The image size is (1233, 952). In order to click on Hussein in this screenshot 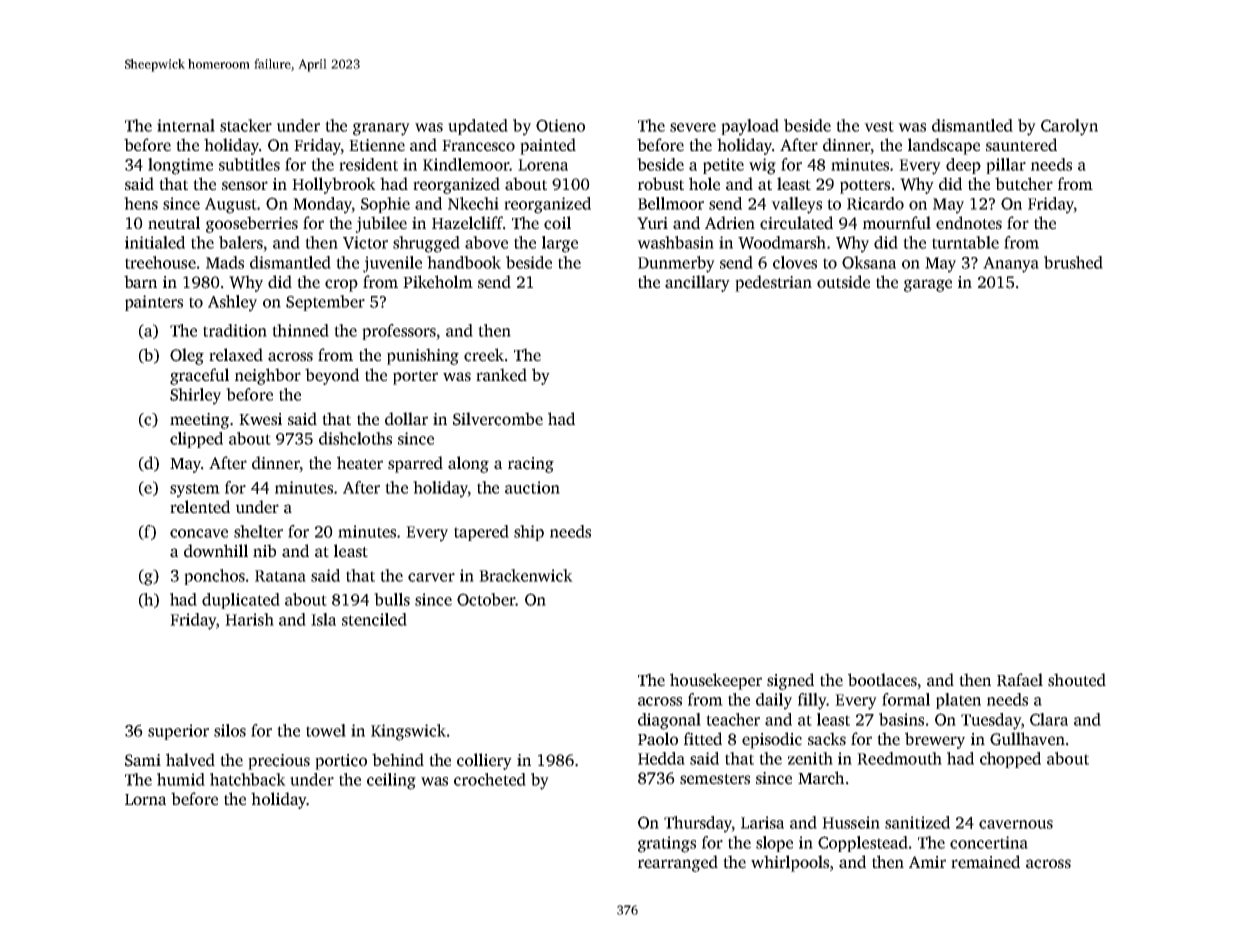, I will do `click(851, 822)`.
